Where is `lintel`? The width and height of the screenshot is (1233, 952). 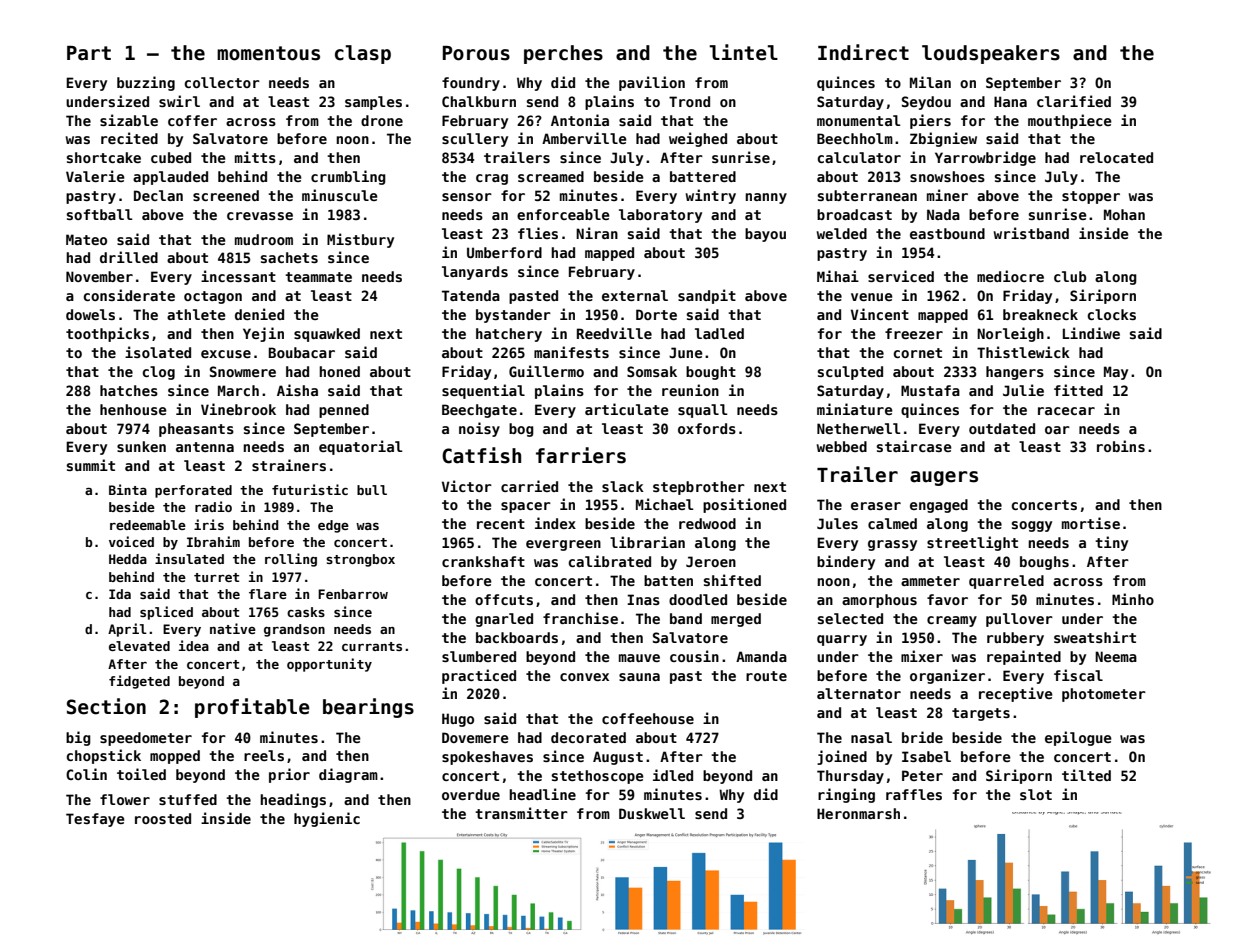 lintel is located at coordinates (743, 52).
